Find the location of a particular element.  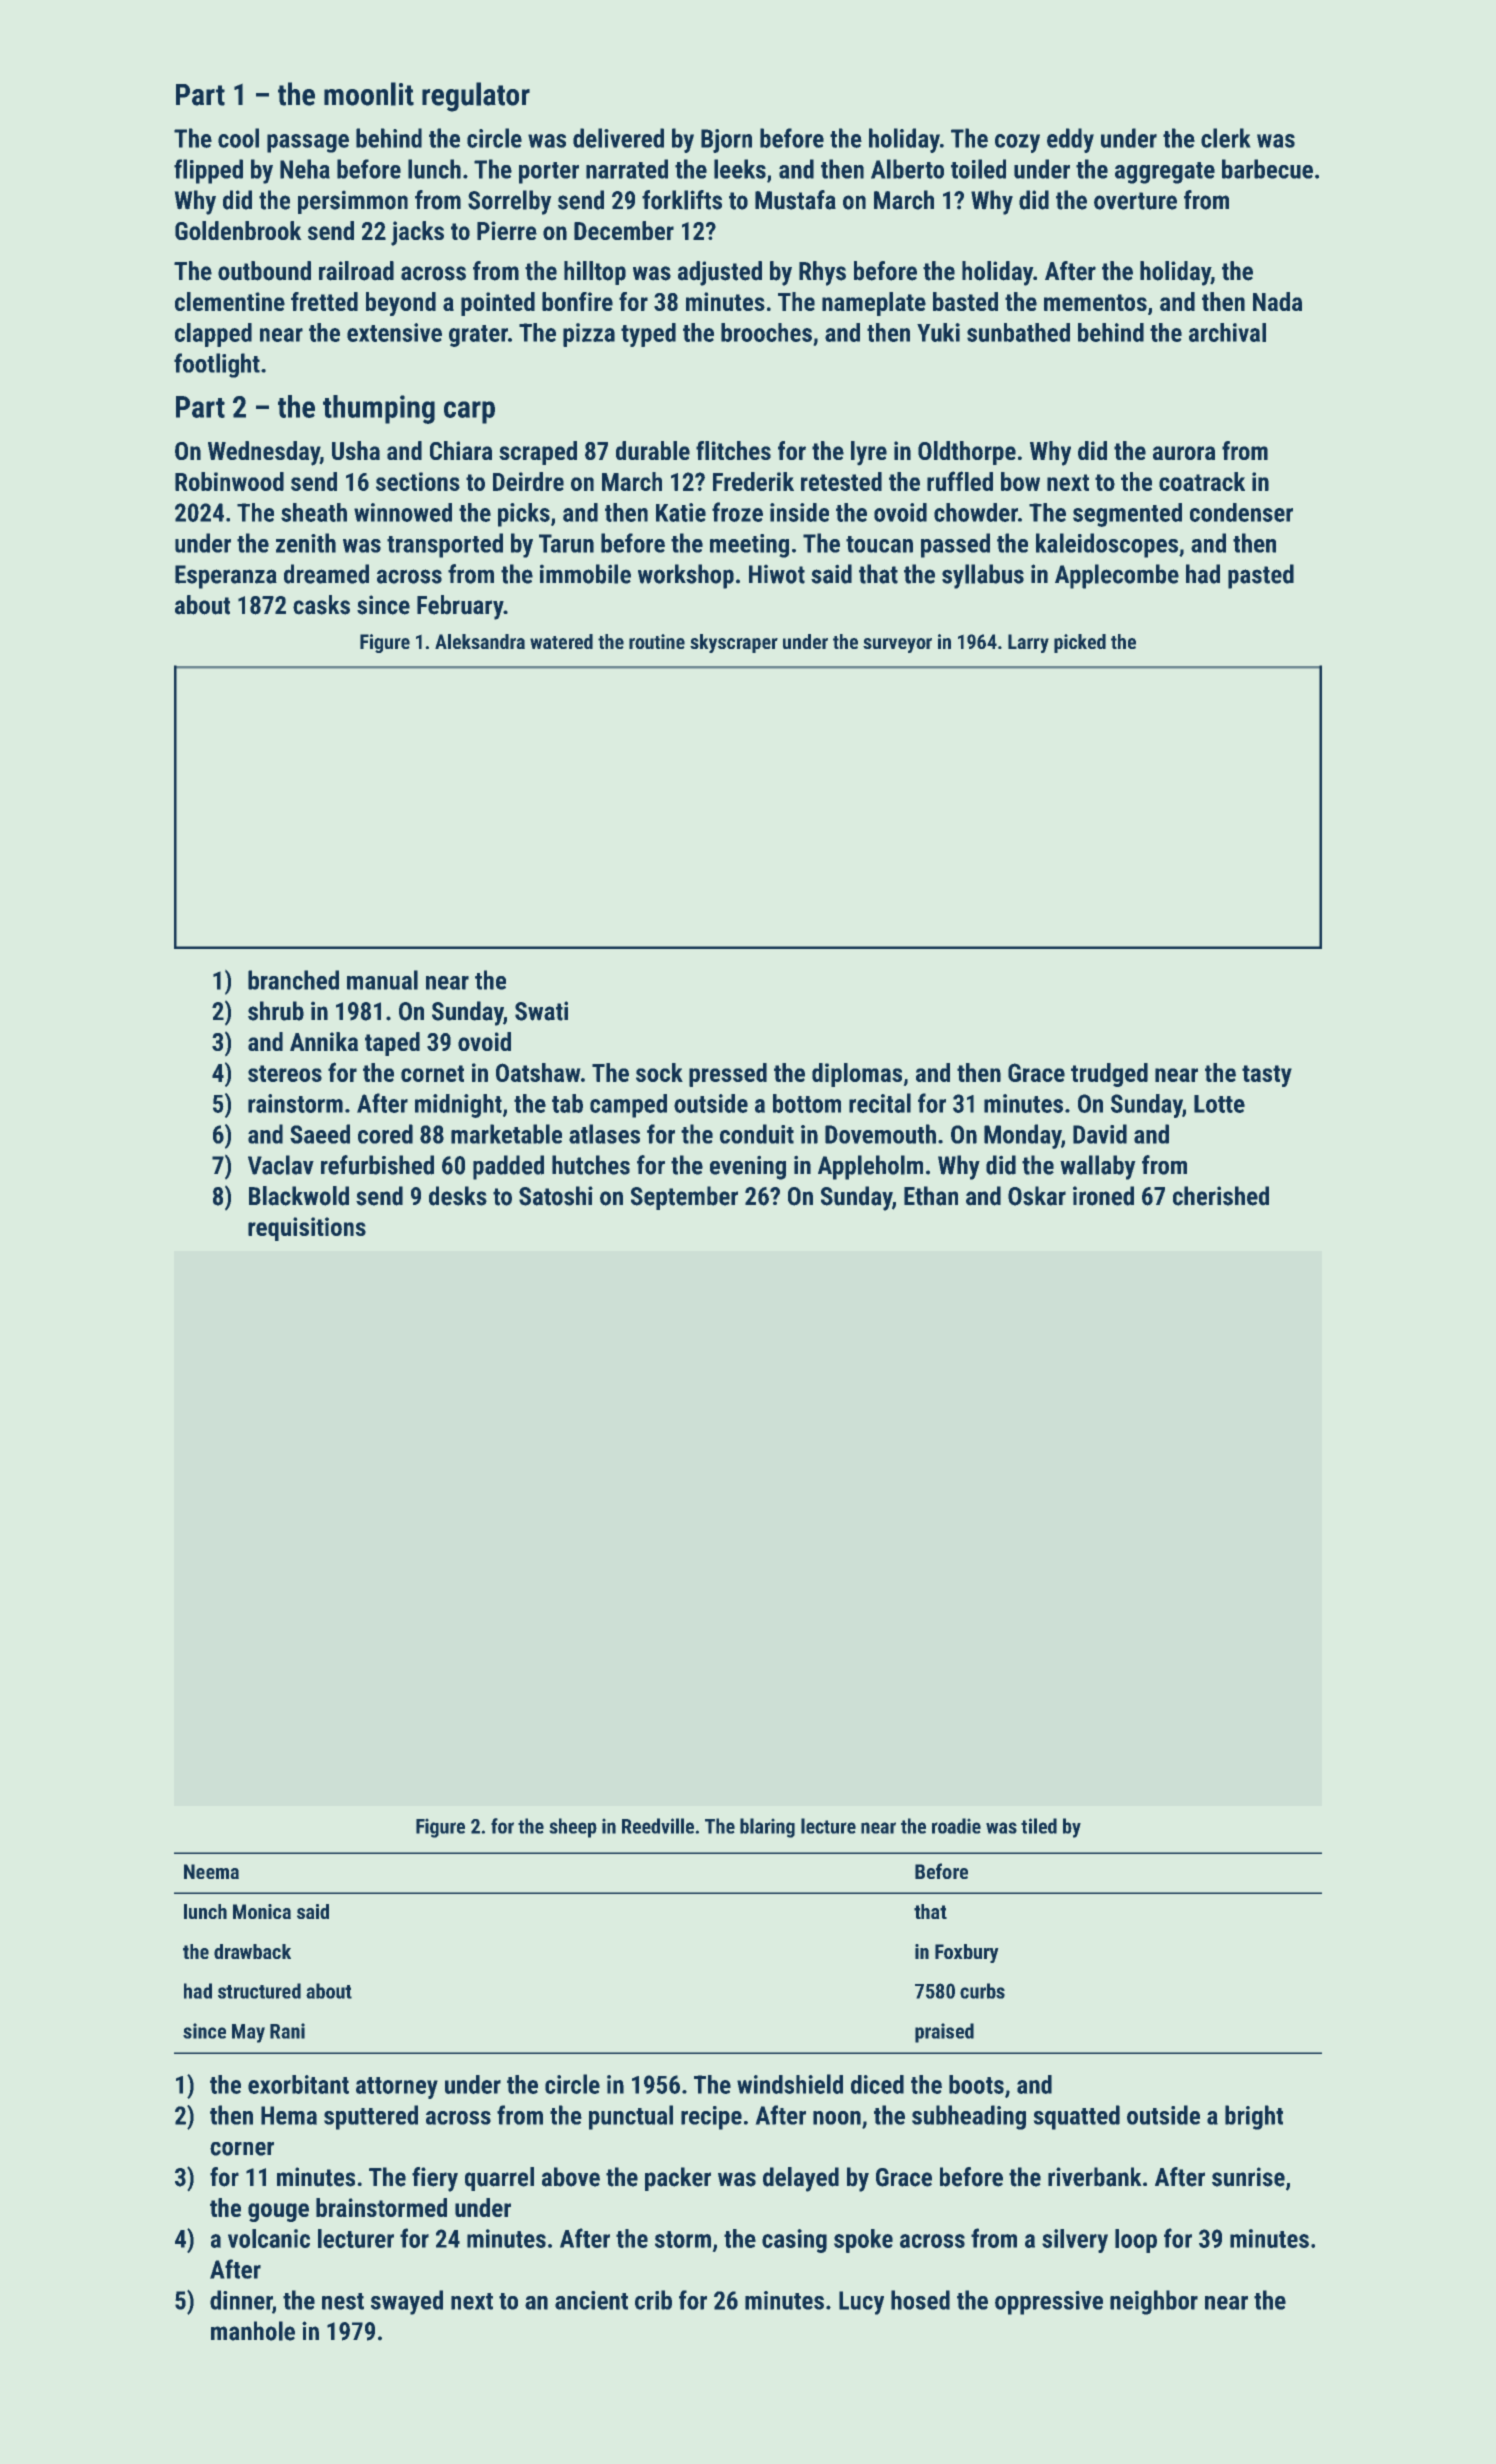

drawback is located at coordinates (252, 1951).
